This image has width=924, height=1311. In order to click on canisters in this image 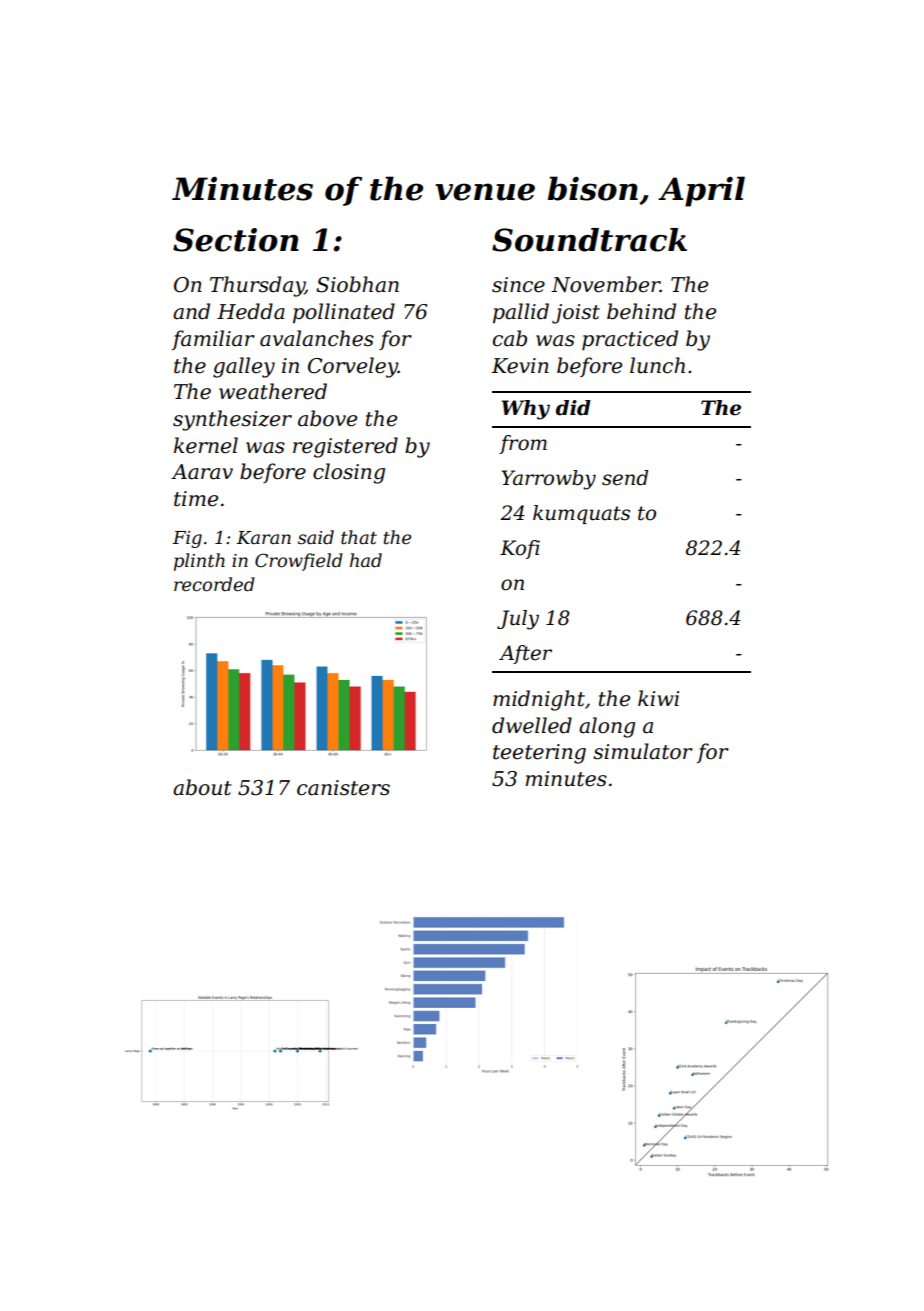, I will do `click(343, 788)`.
